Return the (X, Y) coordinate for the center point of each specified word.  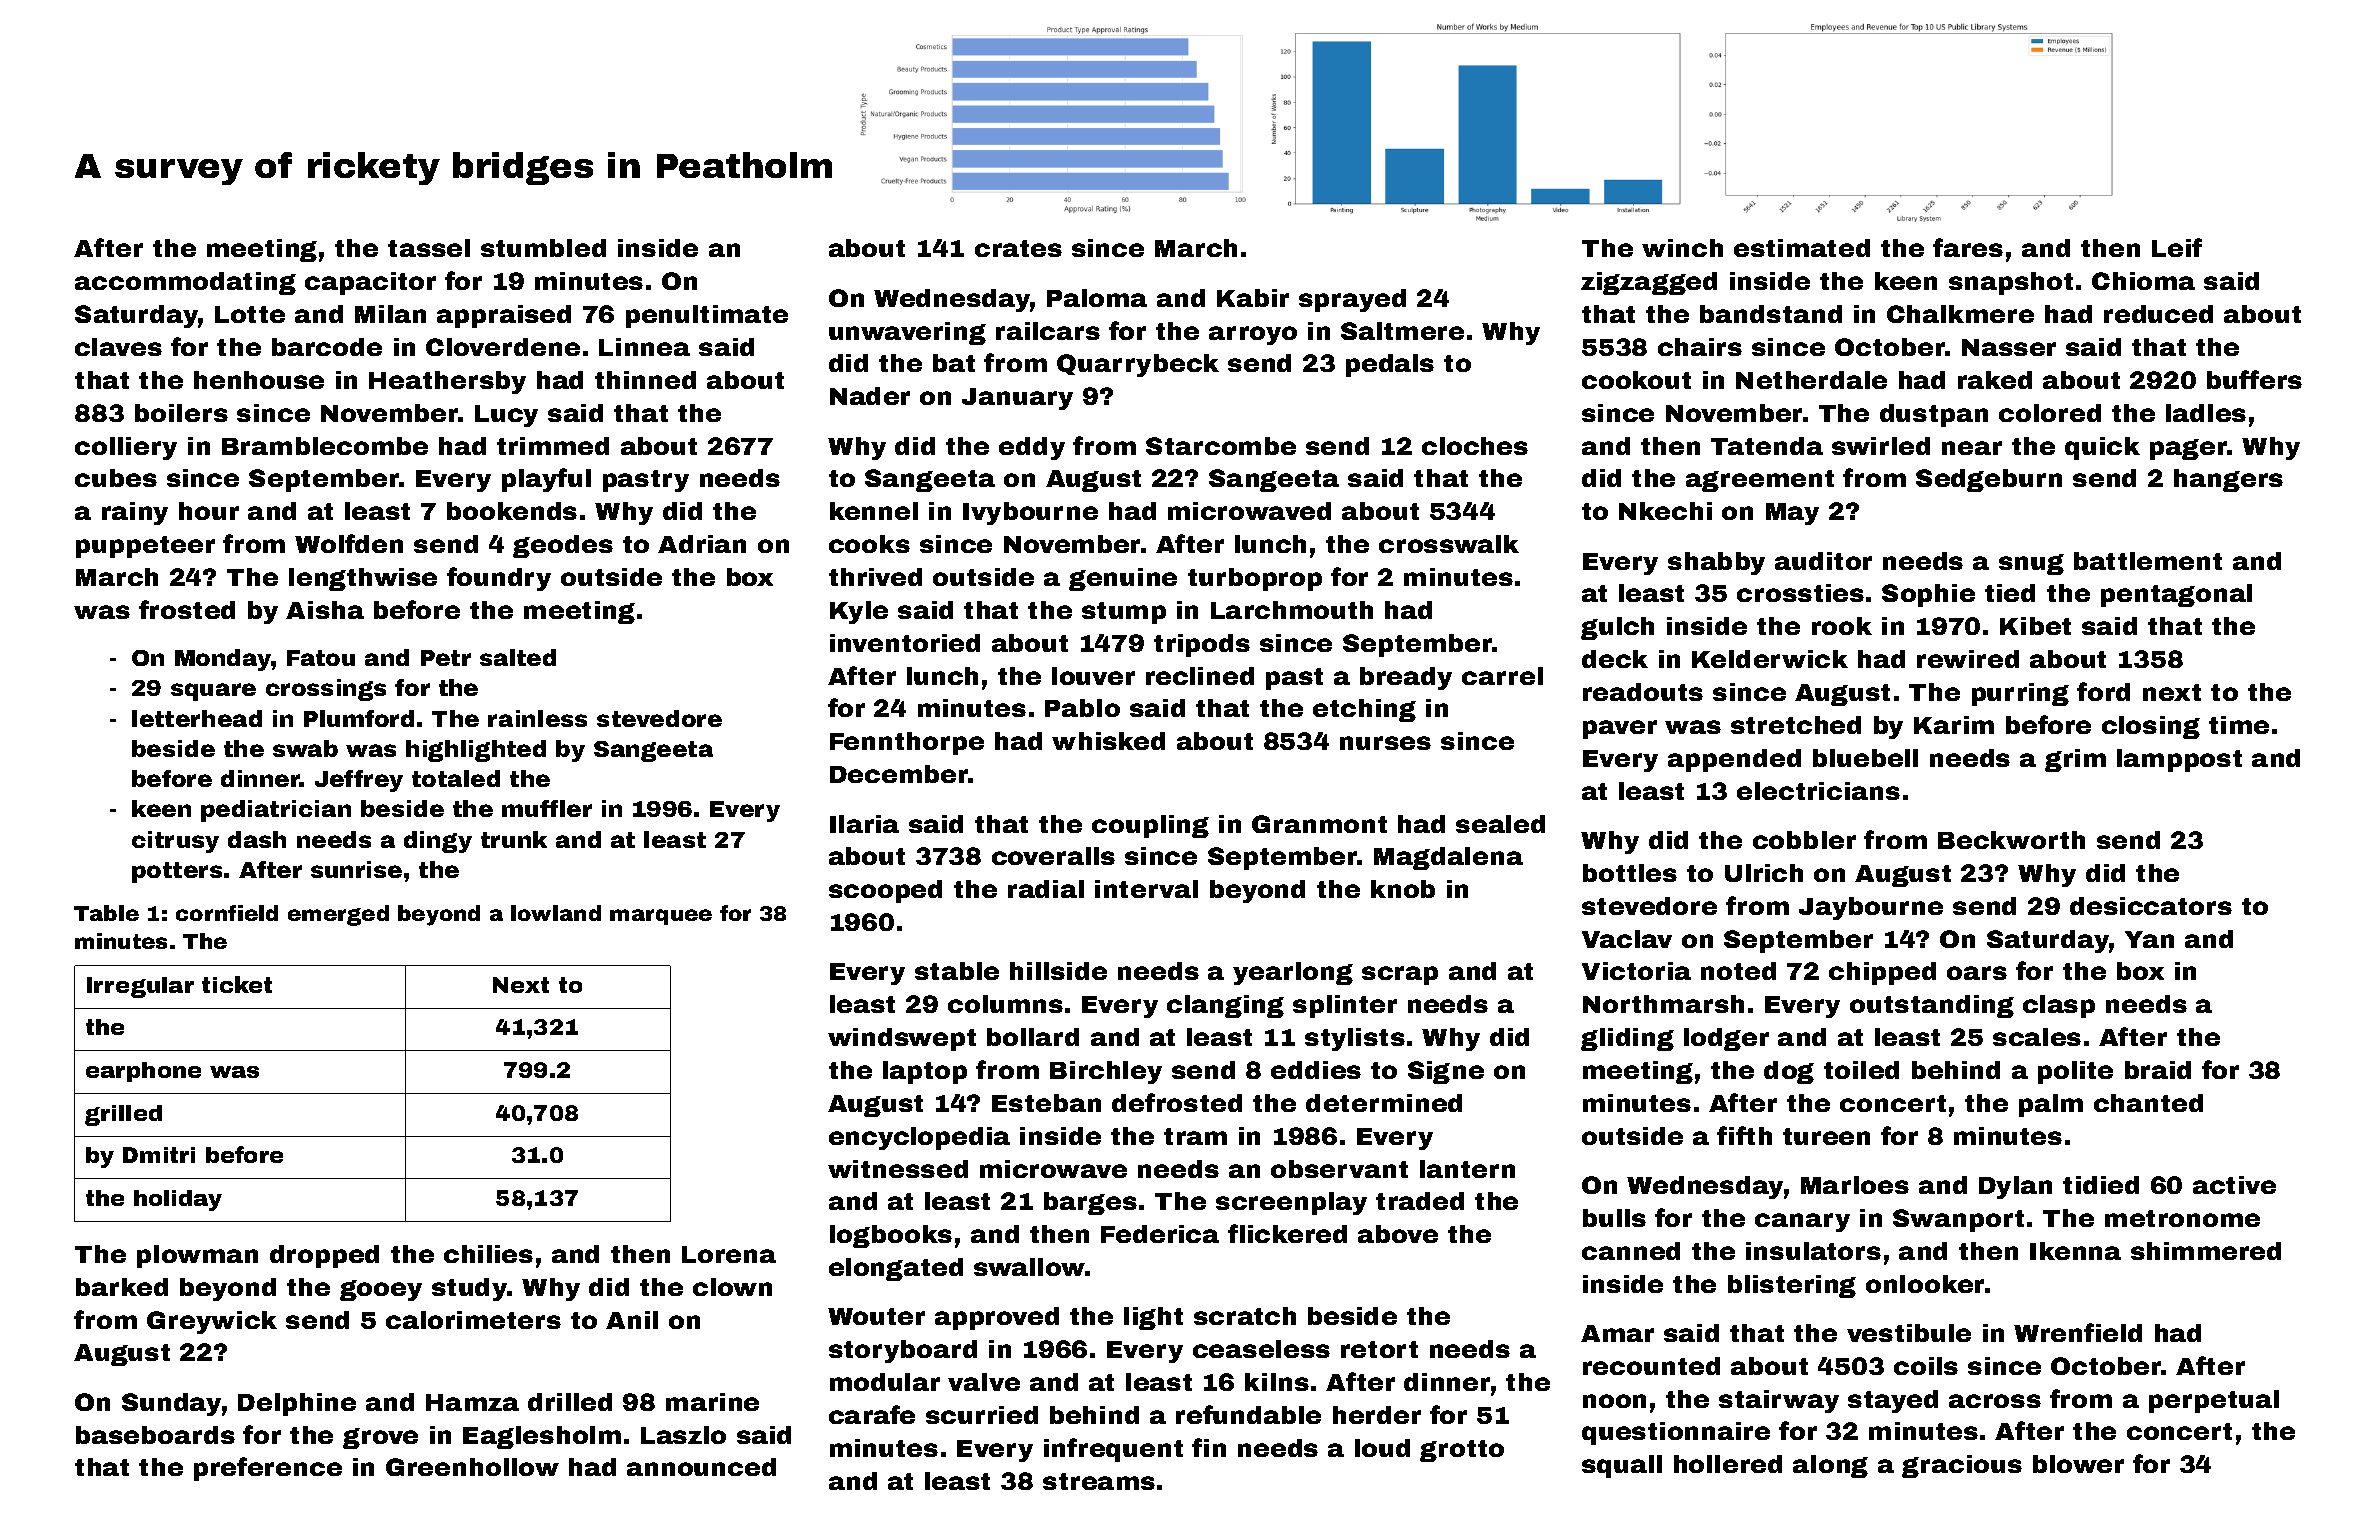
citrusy (175, 842)
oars (1977, 973)
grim (2075, 760)
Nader (870, 396)
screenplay (1291, 1203)
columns (1005, 1004)
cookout (1636, 380)
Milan (390, 314)
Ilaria (864, 824)
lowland (556, 913)
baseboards (155, 1435)
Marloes (1855, 1185)
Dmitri (159, 1155)
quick (2102, 448)
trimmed (553, 446)
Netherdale (1811, 380)
